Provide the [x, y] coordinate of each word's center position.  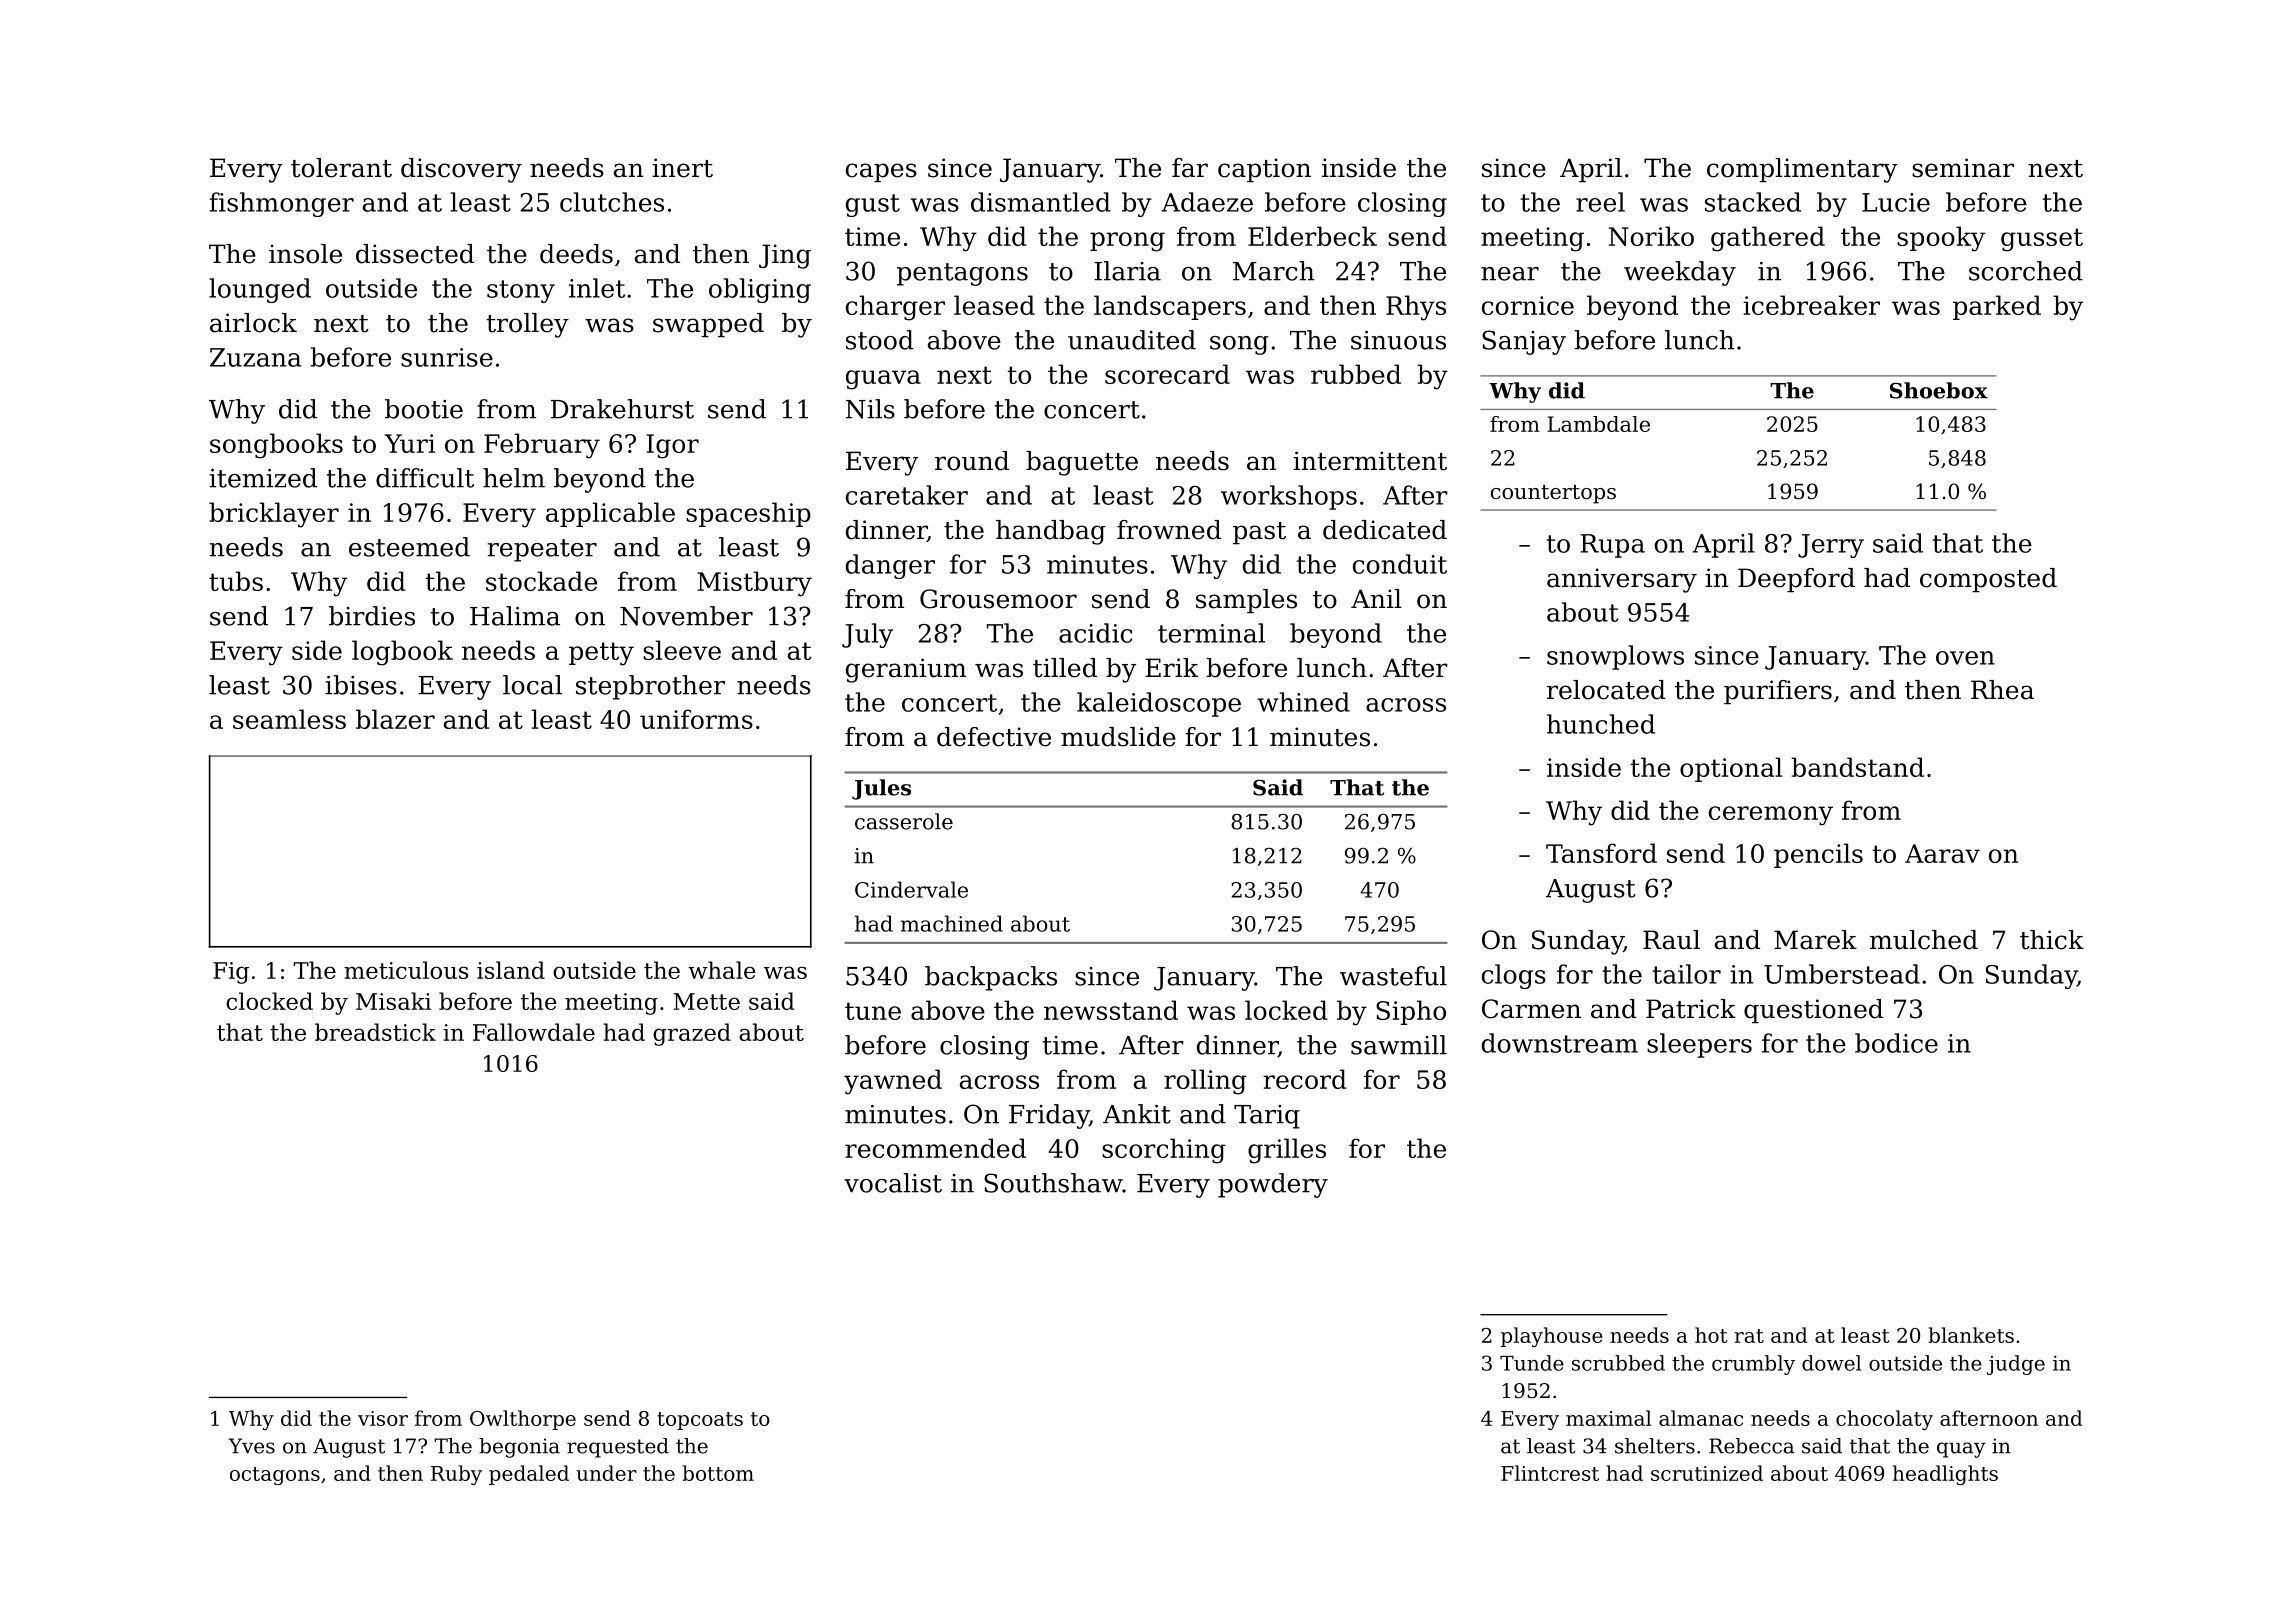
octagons [275, 1476]
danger [890, 566]
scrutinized [1707, 1473]
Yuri [410, 443]
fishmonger [281, 204]
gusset [2042, 240]
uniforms [696, 719]
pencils [1818, 855]
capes [881, 172]
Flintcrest [1550, 1473]
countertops [1553, 494]
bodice [1896, 1043]
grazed [692, 1034]
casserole [904, 821]
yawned [893, 1082]
